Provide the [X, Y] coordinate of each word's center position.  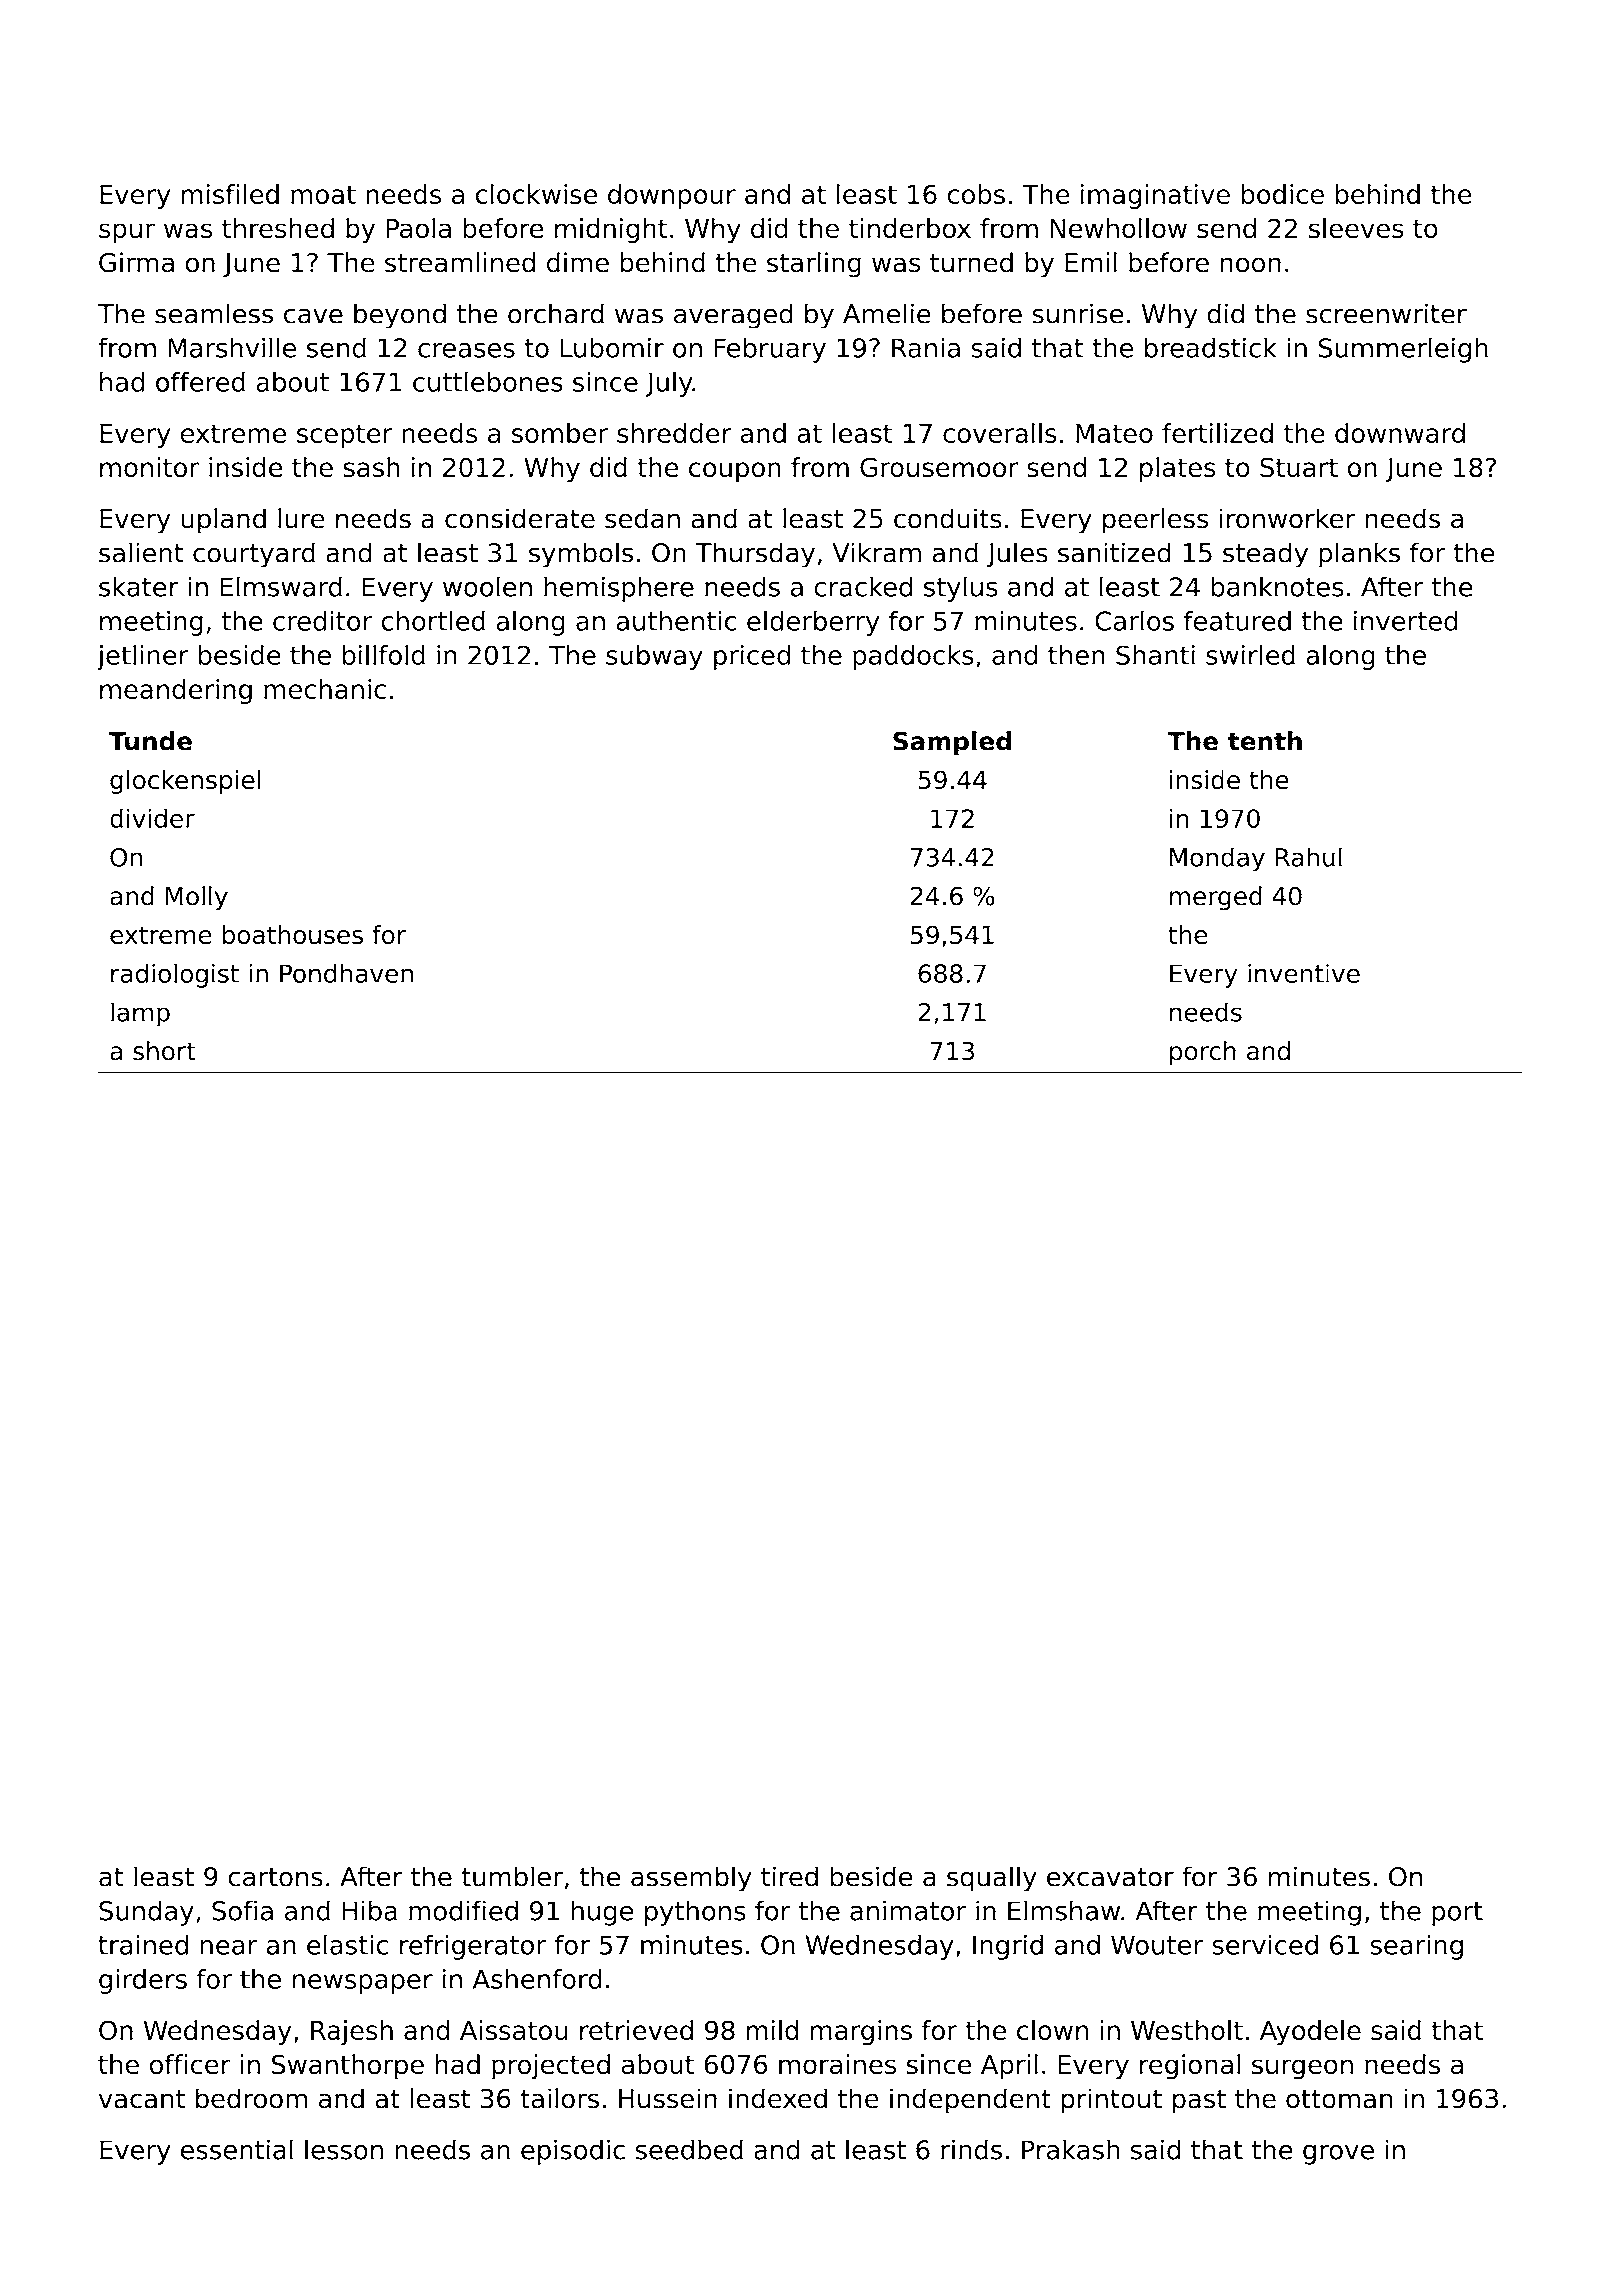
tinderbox [910, 228]
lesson [344, 2149]
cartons [275, 1877]
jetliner [143, 657]
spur [127, 233]
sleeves [1356, 228]
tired [789, 1876]
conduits [948, 518]
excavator [1110, 1877]
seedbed [689, 2149]
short [164, 1051]
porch [1203, 1053]
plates [1178, 470]
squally [992, 1879]
